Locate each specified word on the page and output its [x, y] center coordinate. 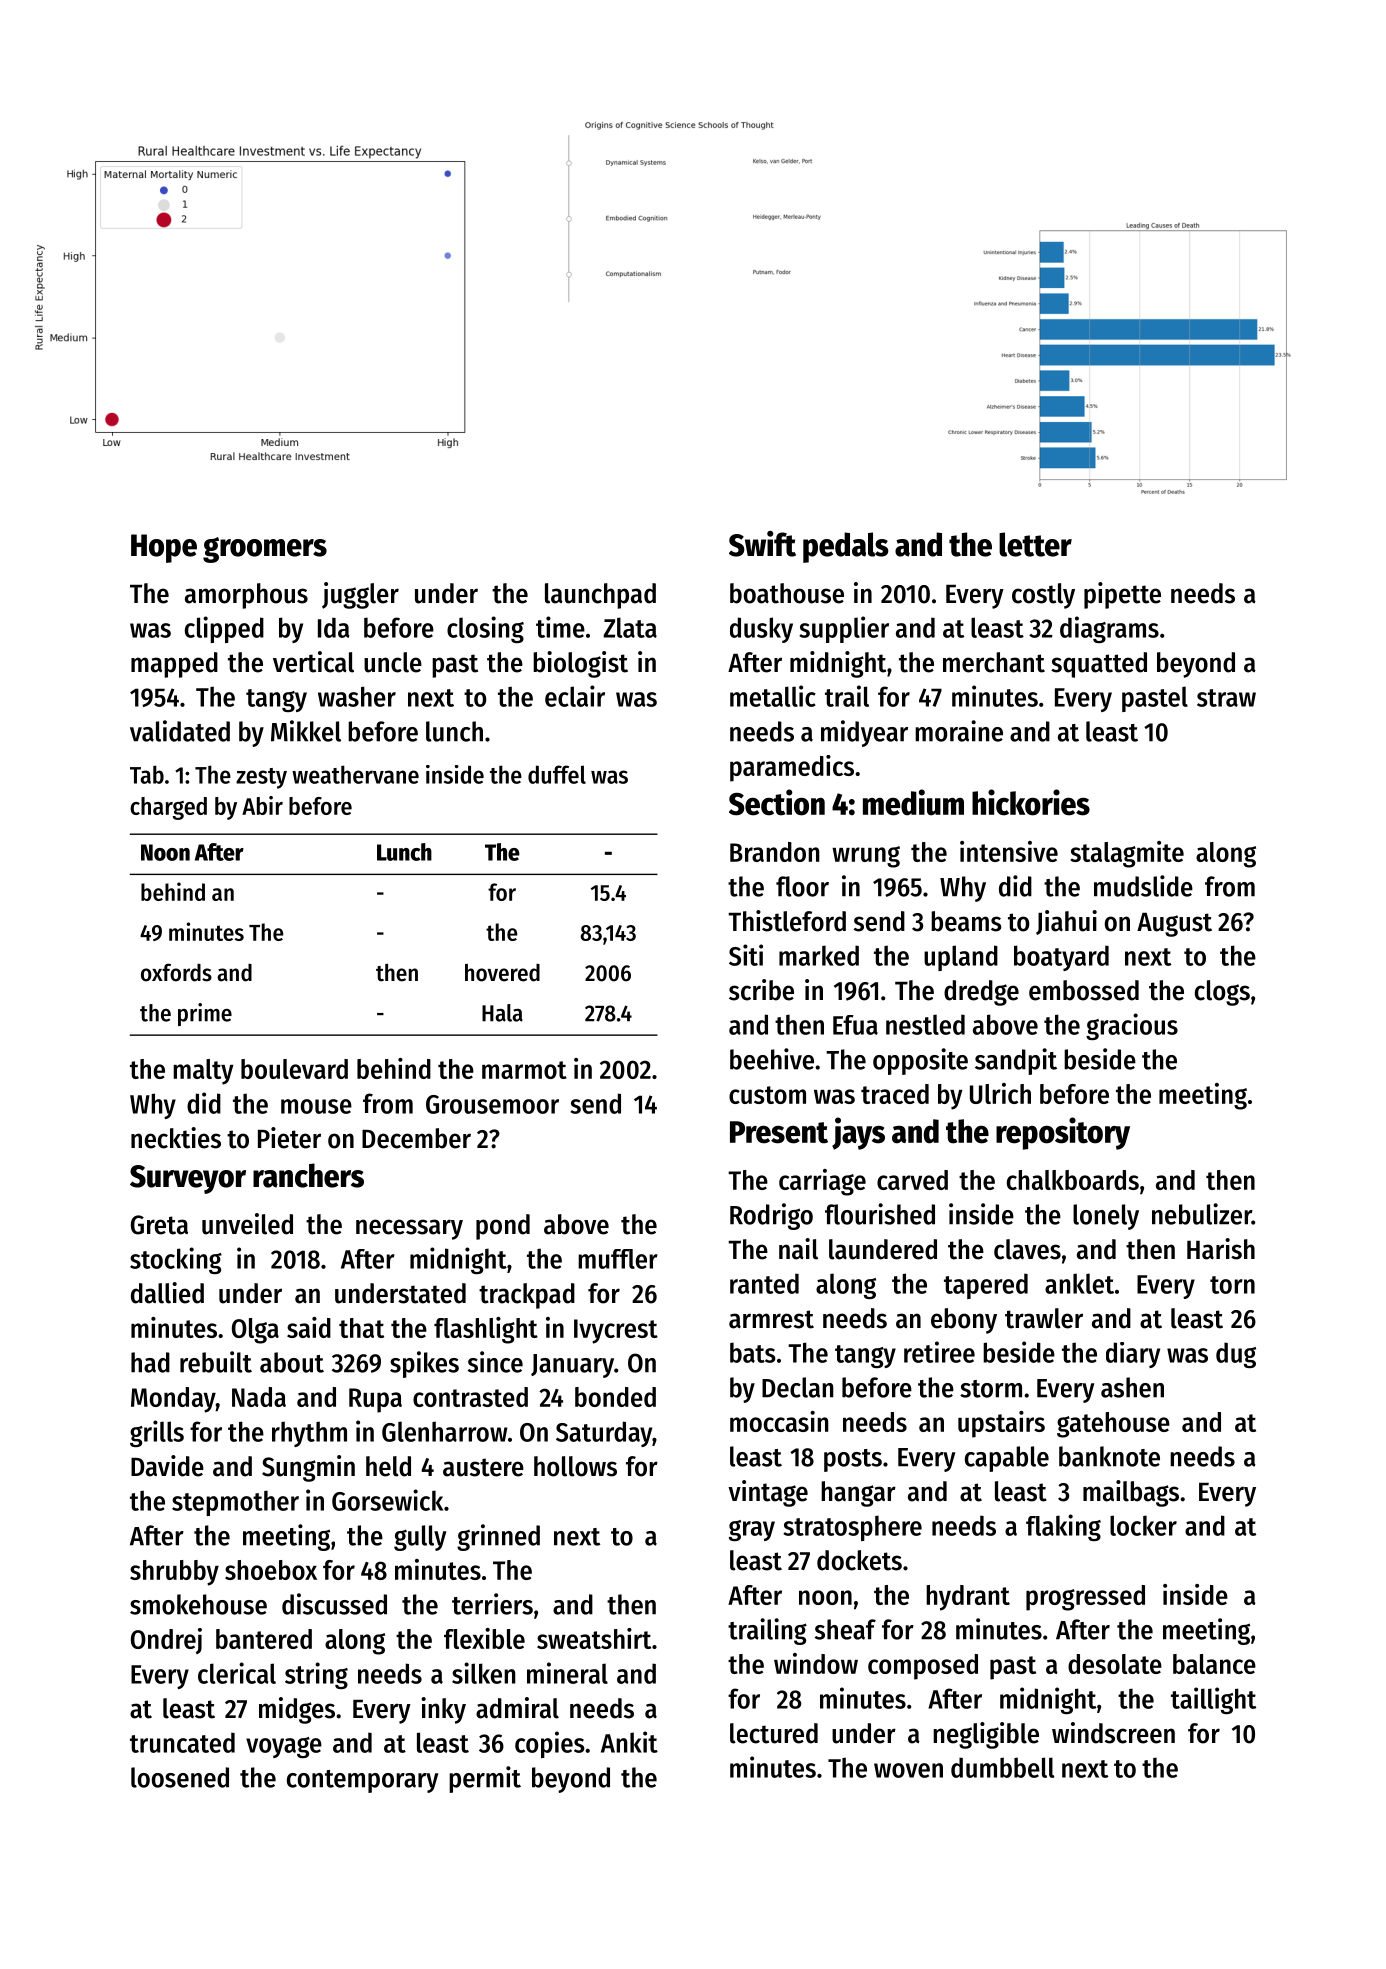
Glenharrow [445, 1431]
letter [1035, 544]
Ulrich [1000, 1093]
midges [297, 1710]
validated [180, 731]
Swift [762, 544]
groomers [265, 550]
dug [1236, 1355]
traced [895, 1094]
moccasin [779, 1421]
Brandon [775, 852]
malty [203, 1072]
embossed [1084, 990]
